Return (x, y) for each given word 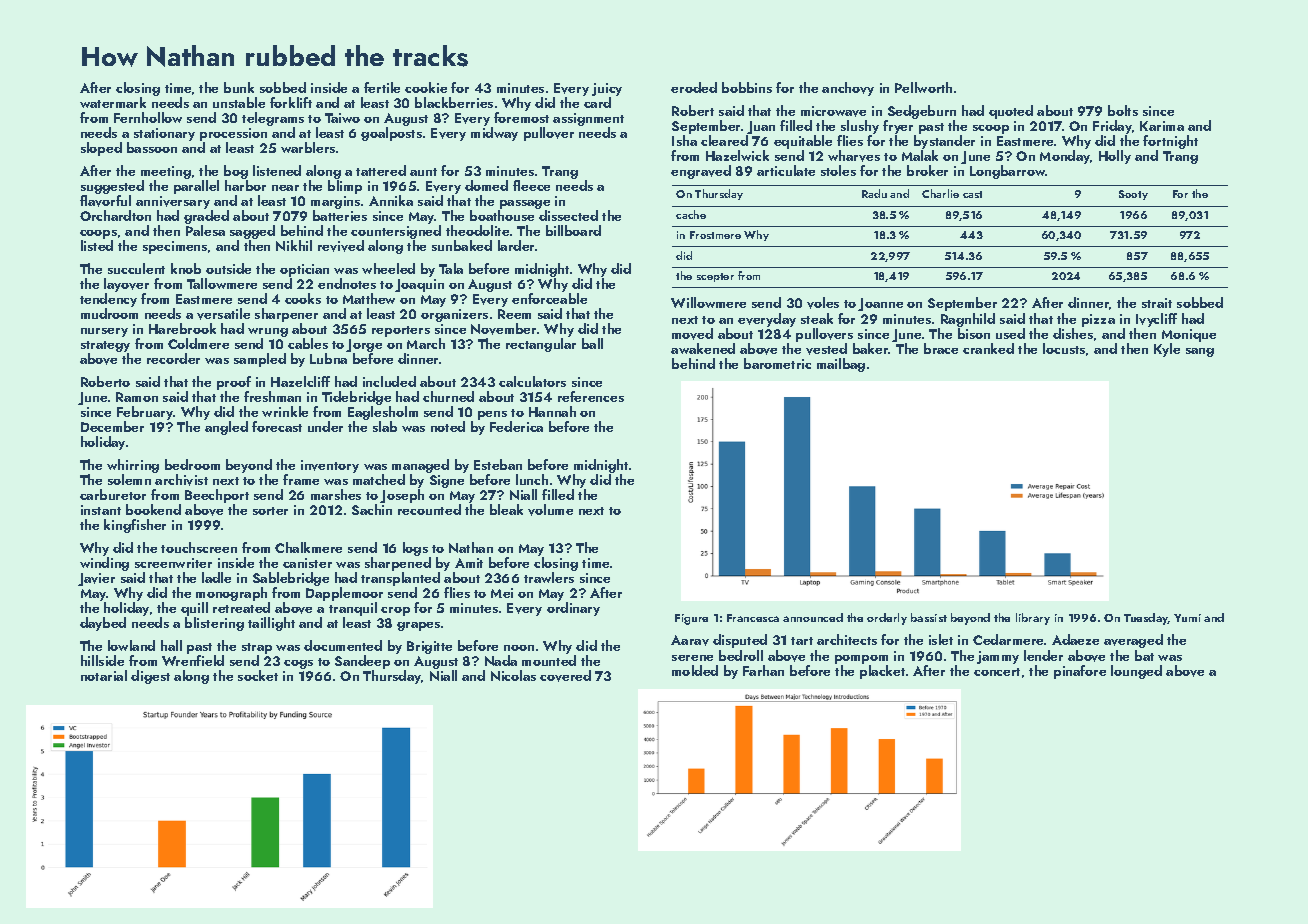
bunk (239, 87)
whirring (133, 466)
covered (565, 676)
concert (997, 672)
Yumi (1187, 618)
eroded (694, 87)
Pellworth (923, 87)
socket (258, 675)
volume (550, 510)
